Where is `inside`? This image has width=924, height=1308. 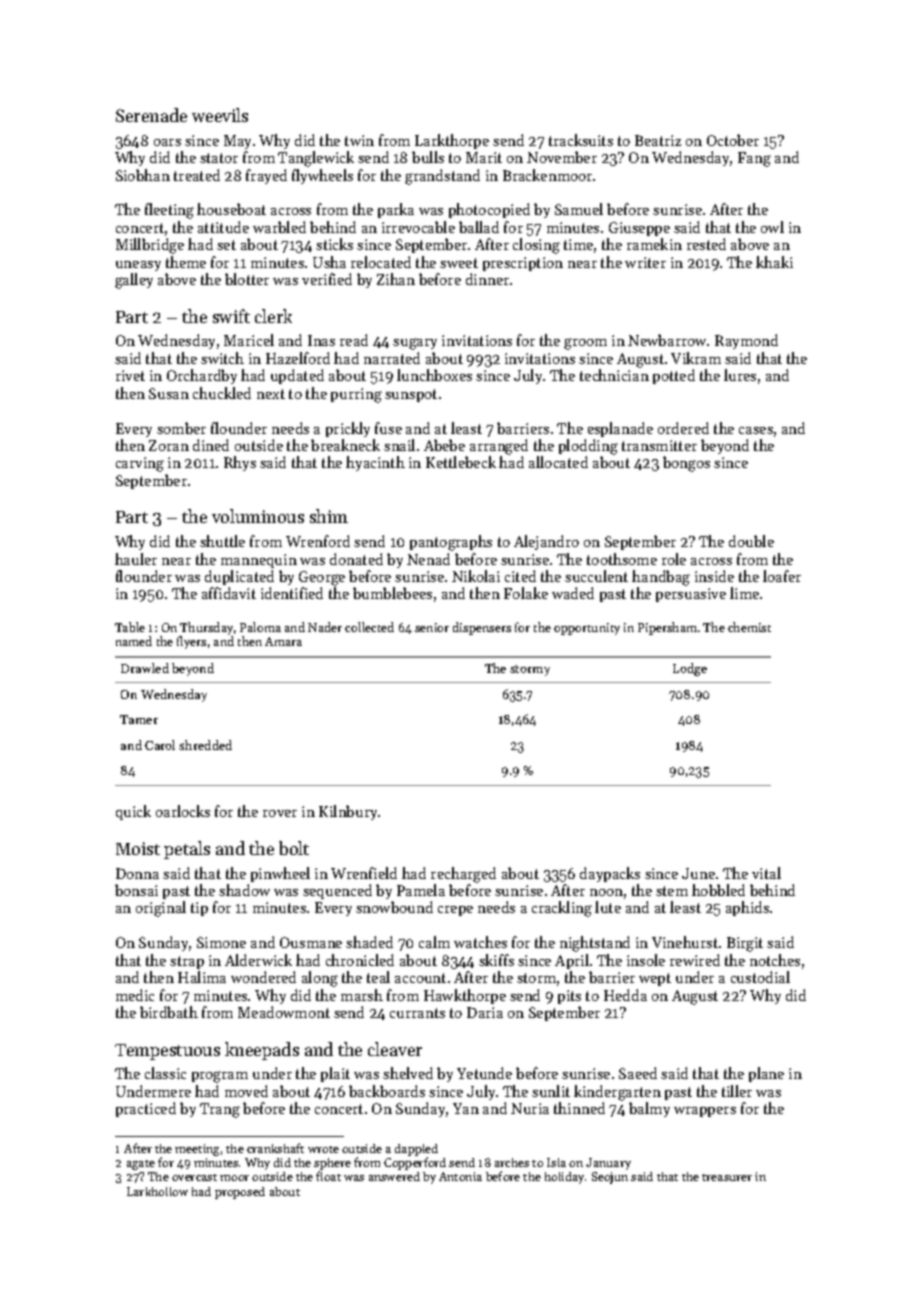
inside is located at coordinates (714, 576).
